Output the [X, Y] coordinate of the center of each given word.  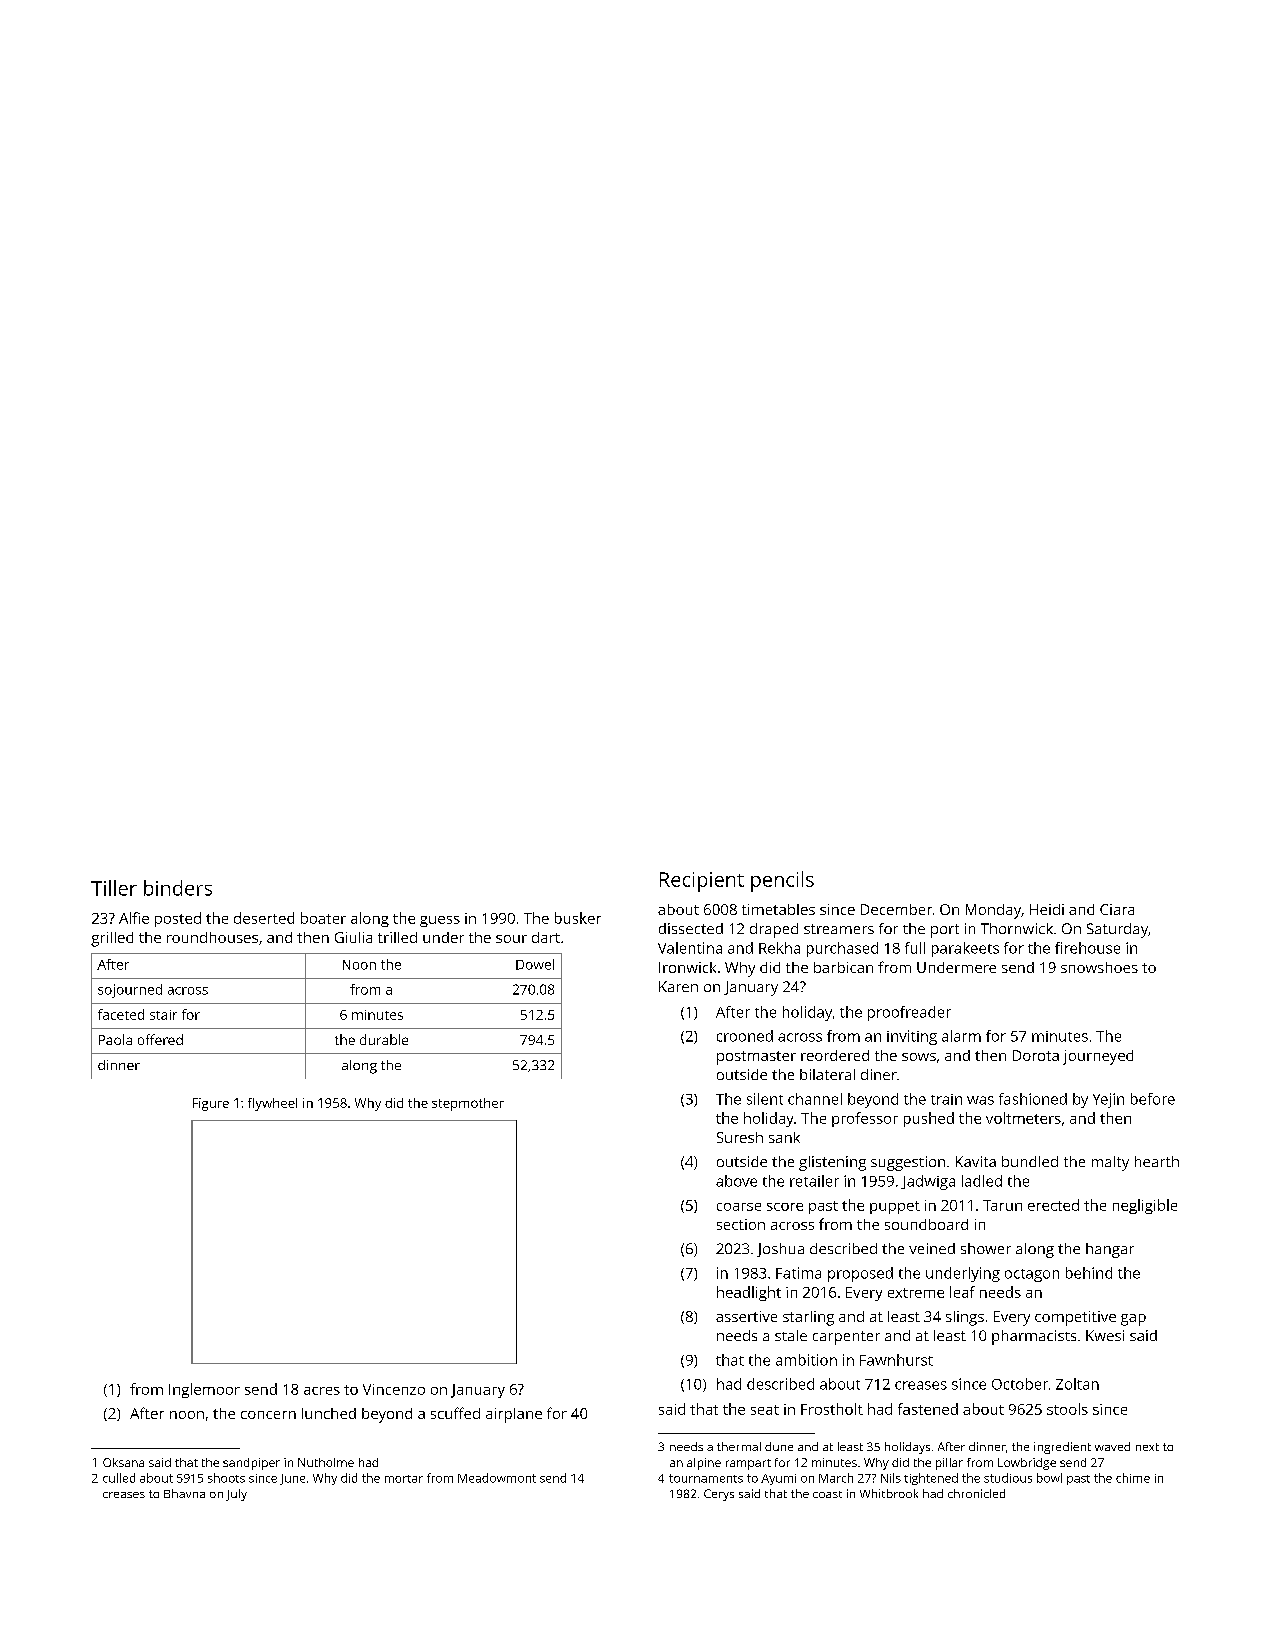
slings [965, 1318]
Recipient [702, 882]
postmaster [756, 1058]
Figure [211, 1104]
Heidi [1047, 909]
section [741, 1224]
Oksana [123, 1462]
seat [765, 1410]
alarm [961, 1036]
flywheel [272, 1104]
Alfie [134, 918]
